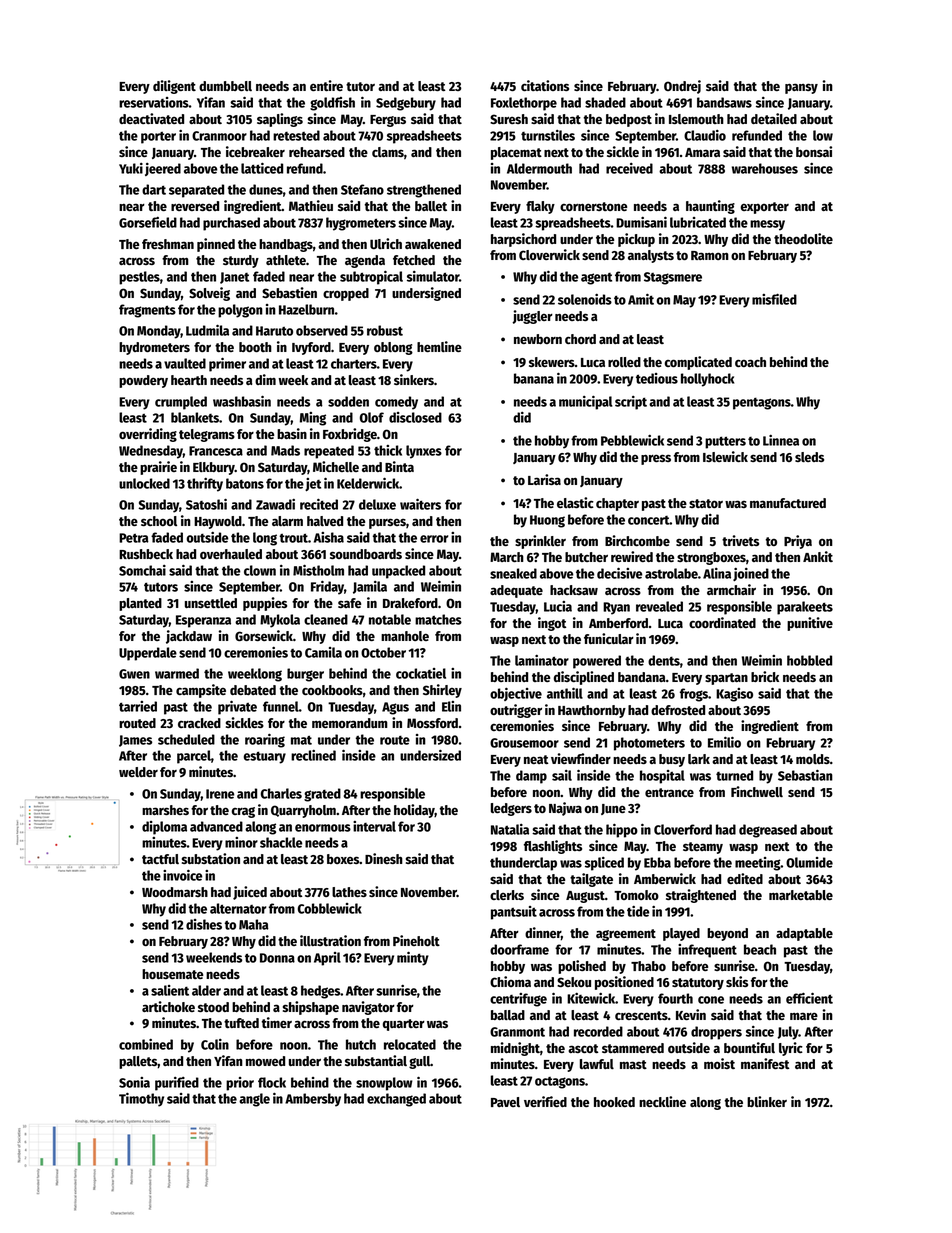 The image size is (952, 1233). Describe the element at coordinates (683, 829) in the document. I see `Cloverford` at that location.
